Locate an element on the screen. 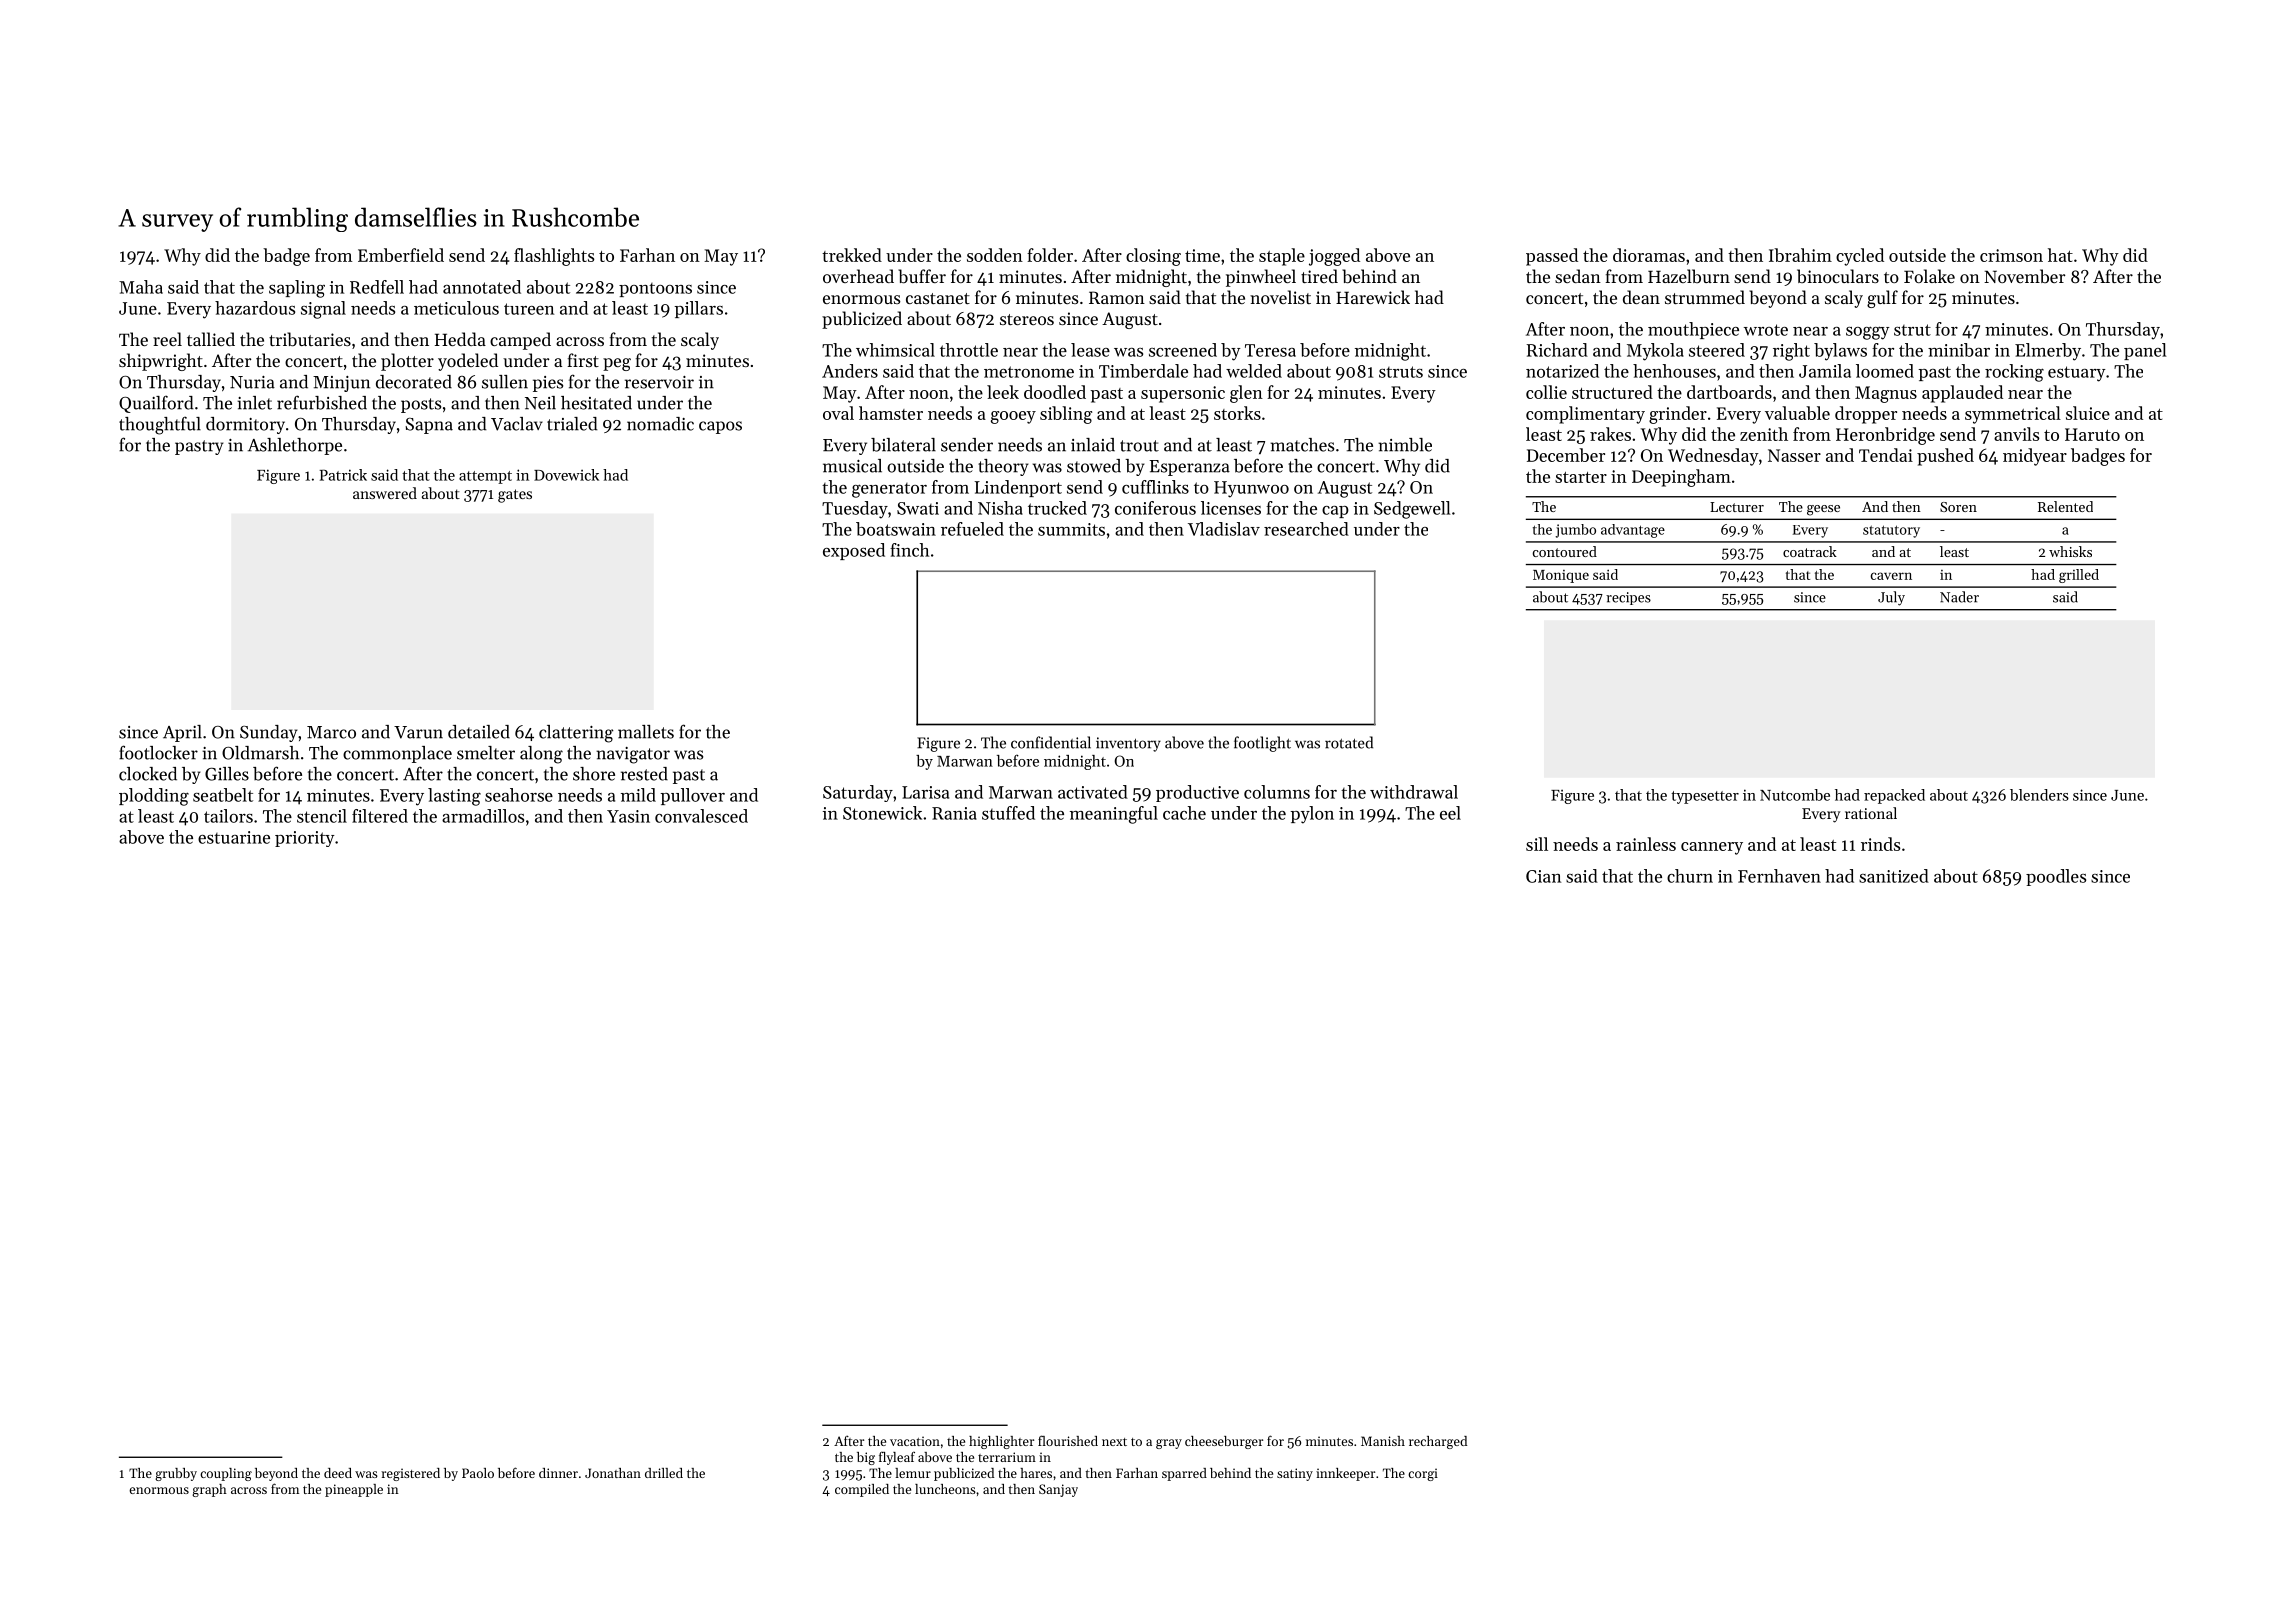 The width and height of the screenshot is (2292, 1620). dinner is located at coordinates (558, 1473).
